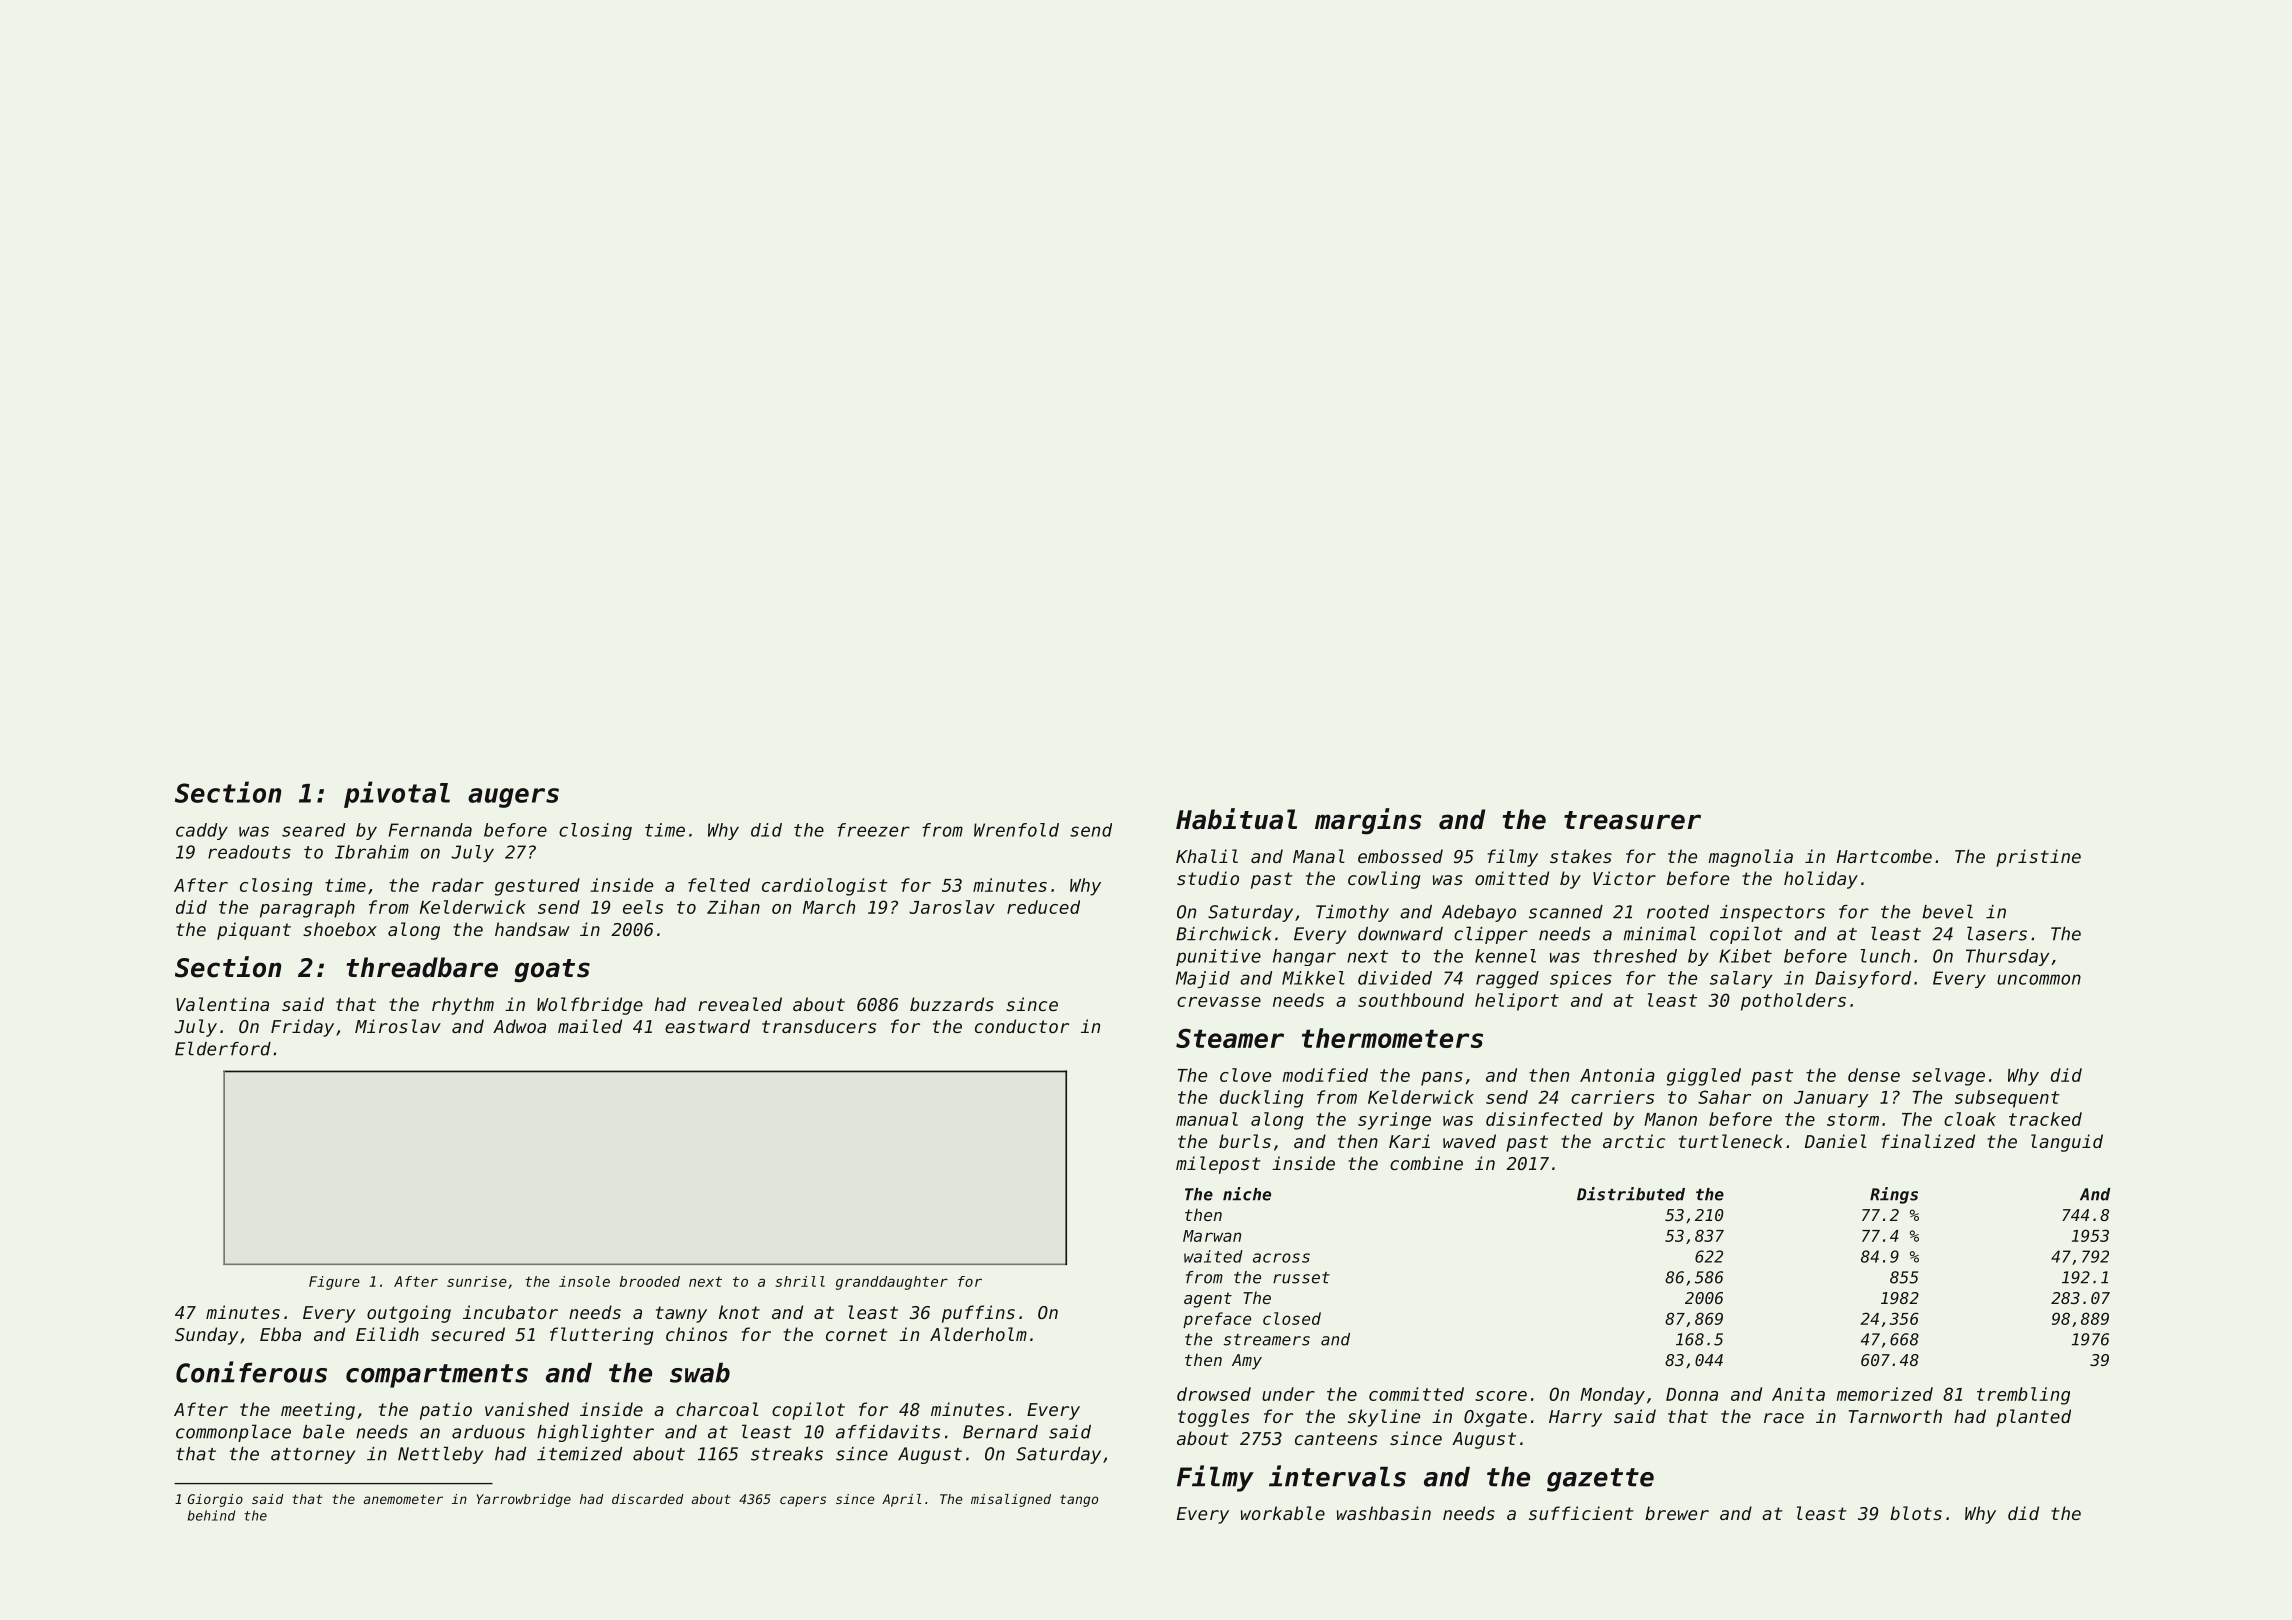 Image resolution: width=2292 pixels, height=1620 pixels. I want to click on gazette, so click(1600, 1480).
